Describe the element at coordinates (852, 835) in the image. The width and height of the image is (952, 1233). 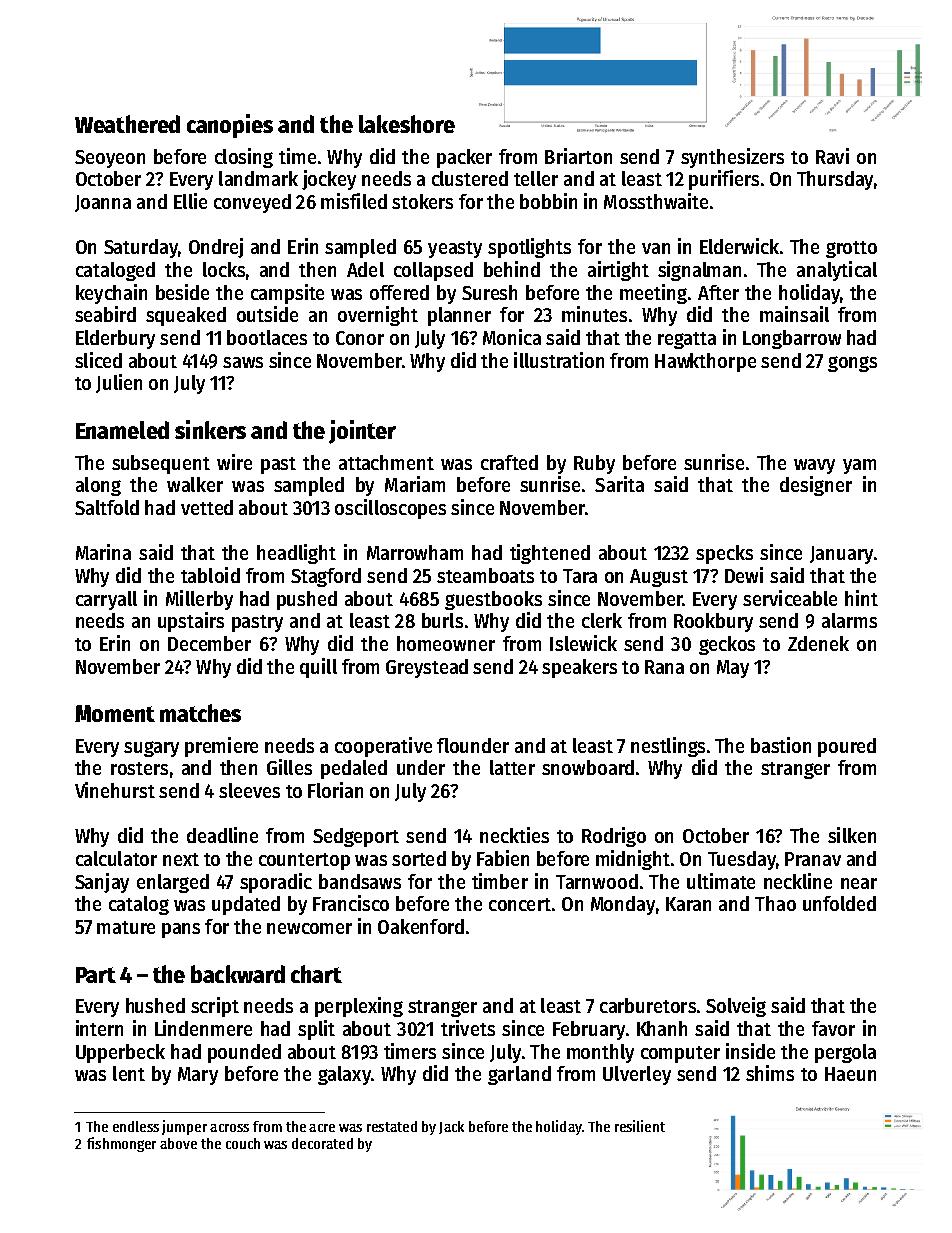
I see `silken` at that location.
